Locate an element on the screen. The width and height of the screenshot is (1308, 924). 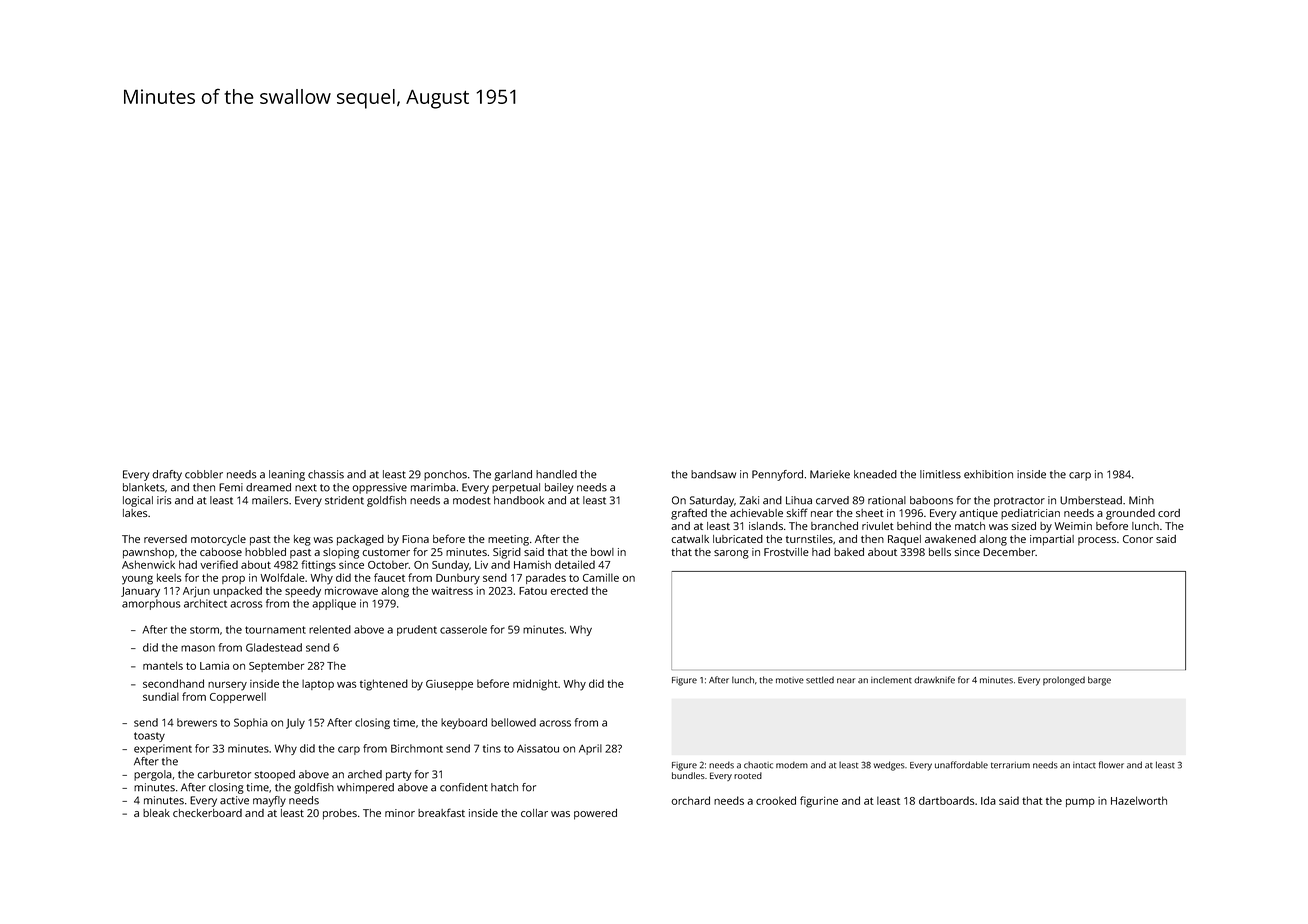
barge is located at coordinates (1099, 681).
